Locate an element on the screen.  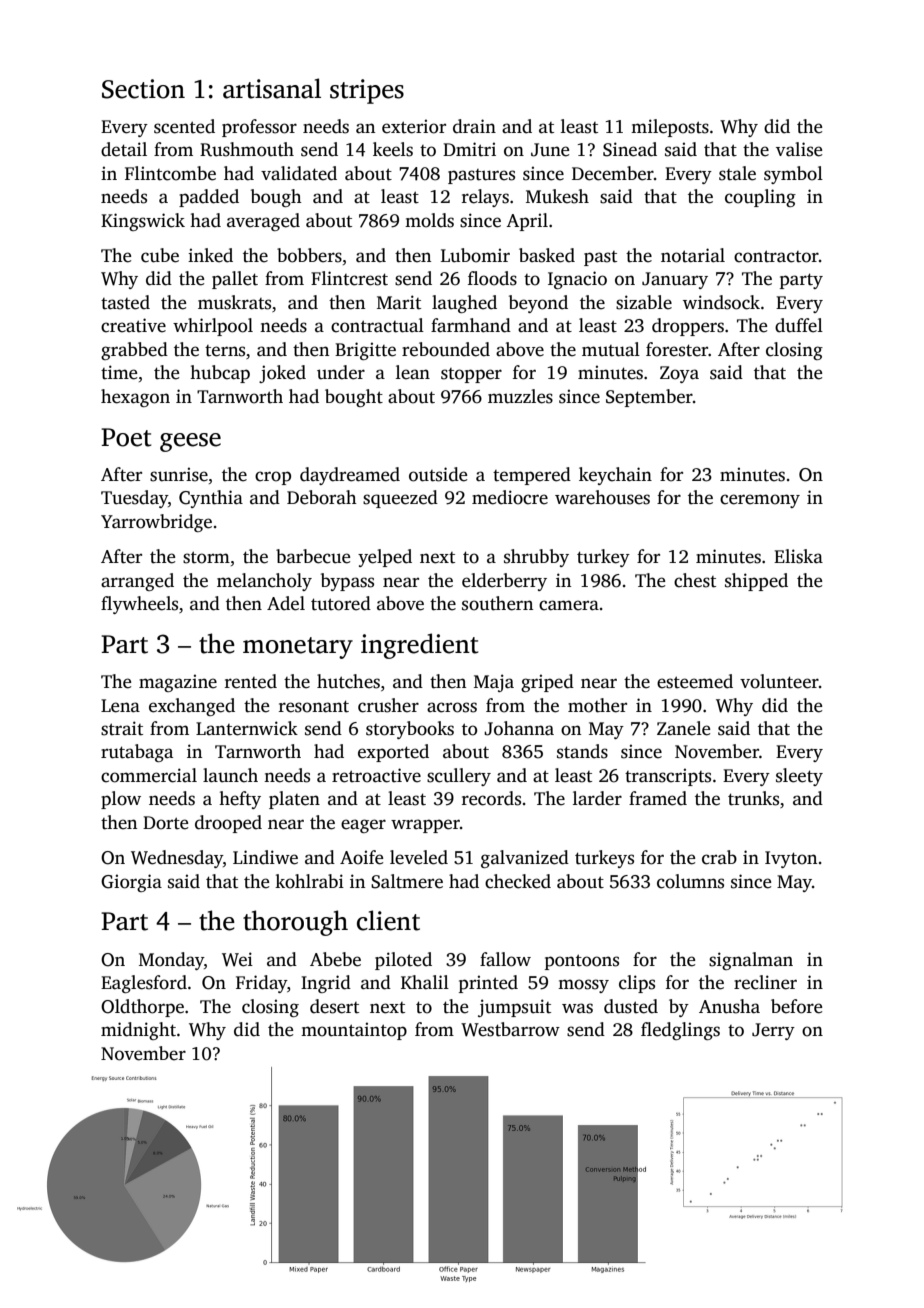
artisanal is located at coordinates (272, 88).
